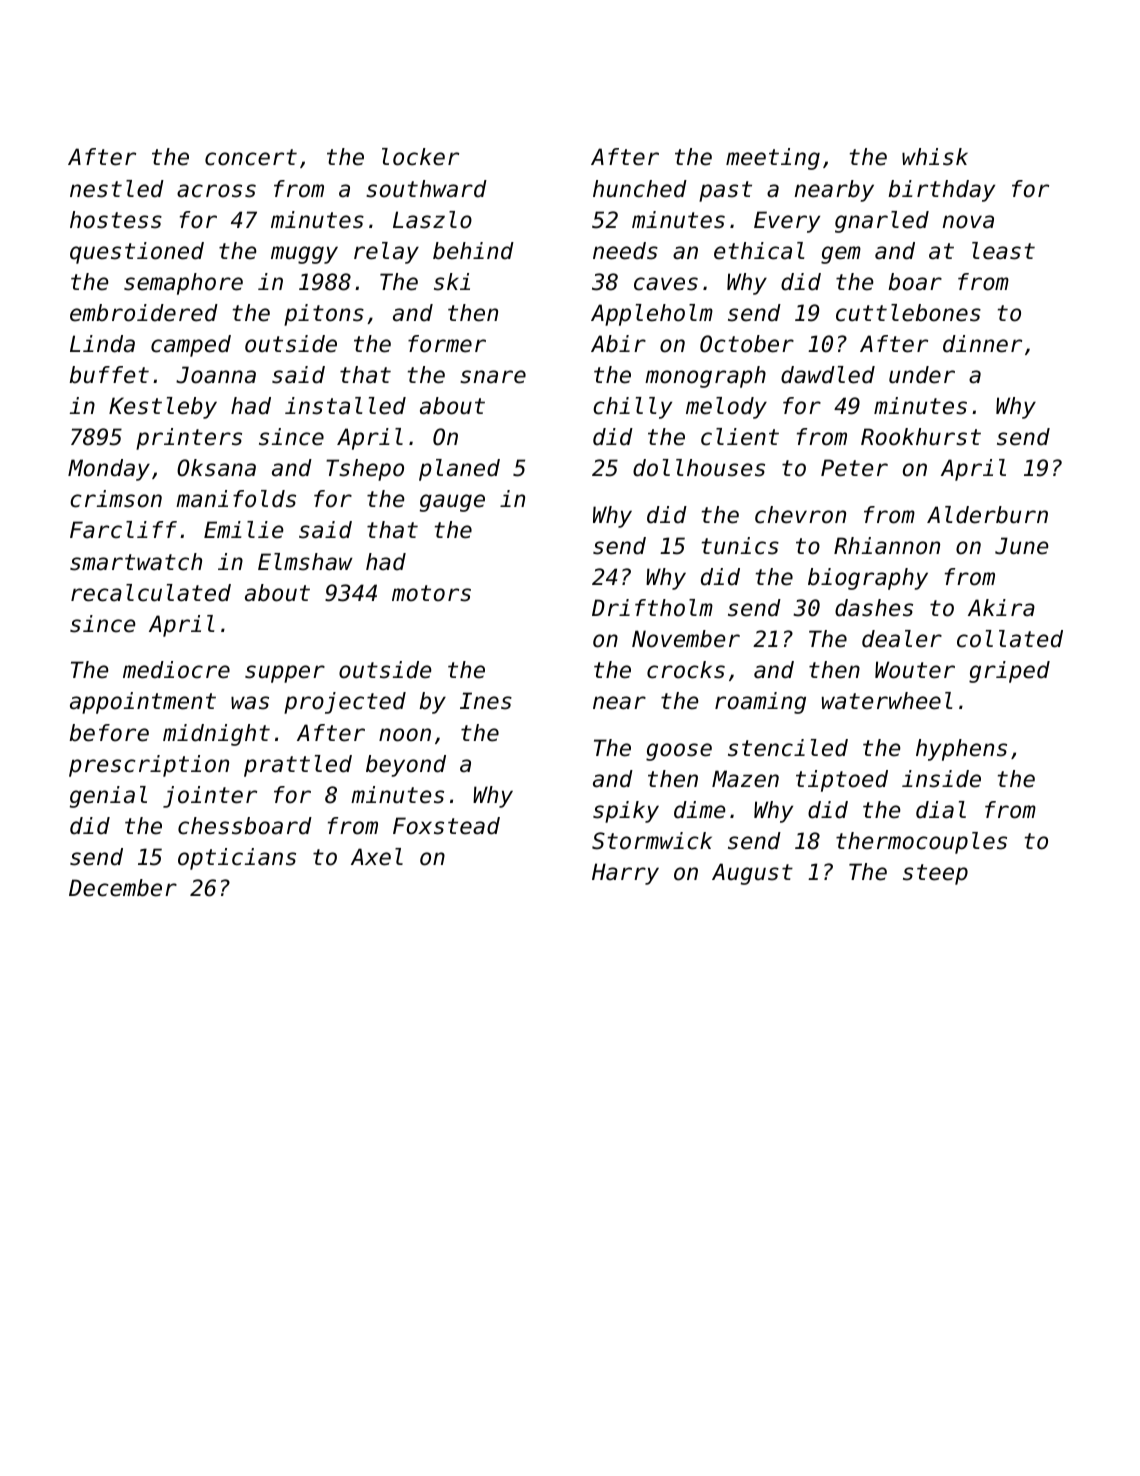 Image resolution: width=1140 pixels, height=1476 pixels. Describe the element at coordinates (406, 766) in the image. I see `beyond` at that location.
